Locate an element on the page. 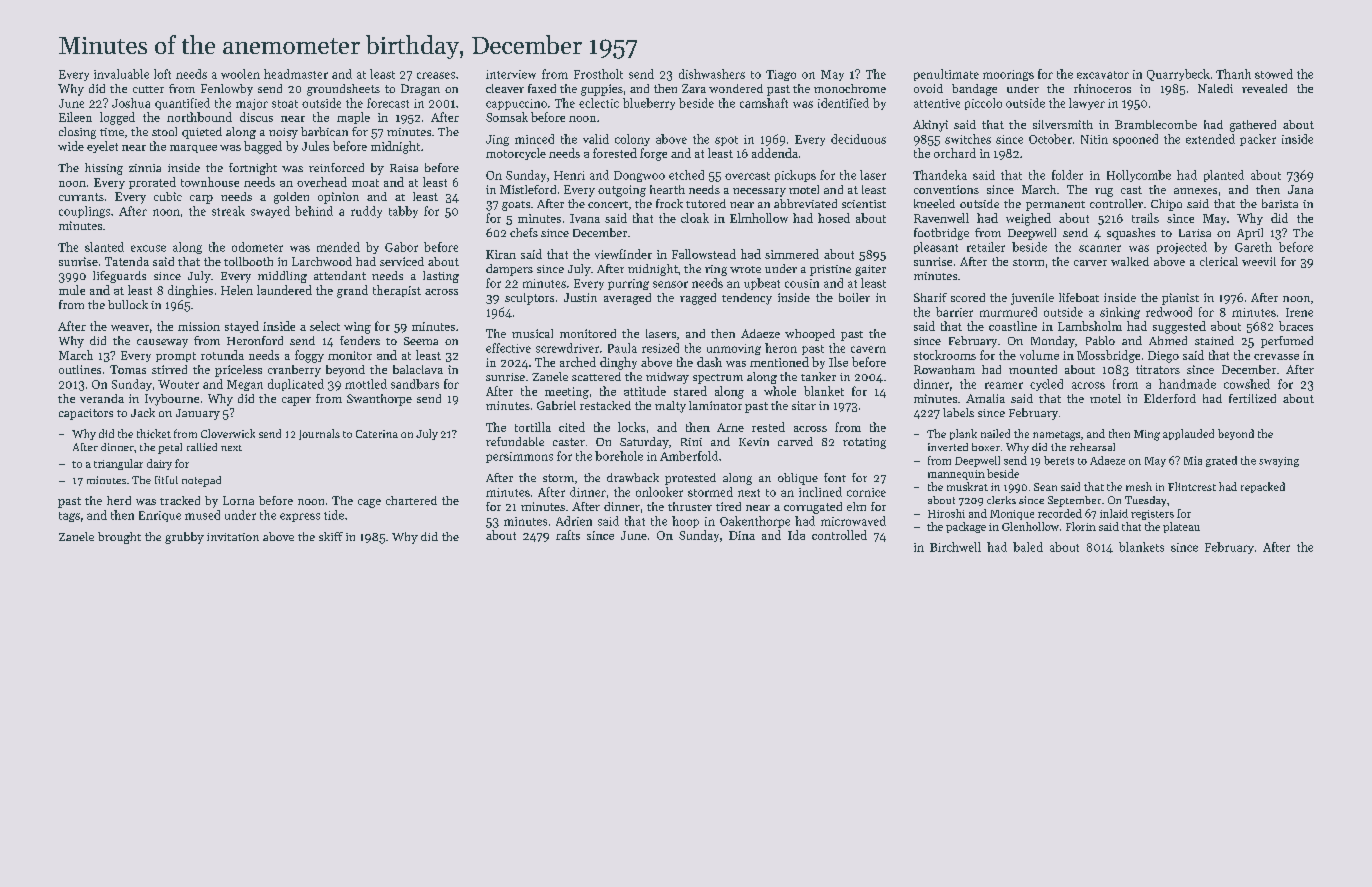 This image has height=887, width=1372. planted is located at coordinates (1224, 176).
